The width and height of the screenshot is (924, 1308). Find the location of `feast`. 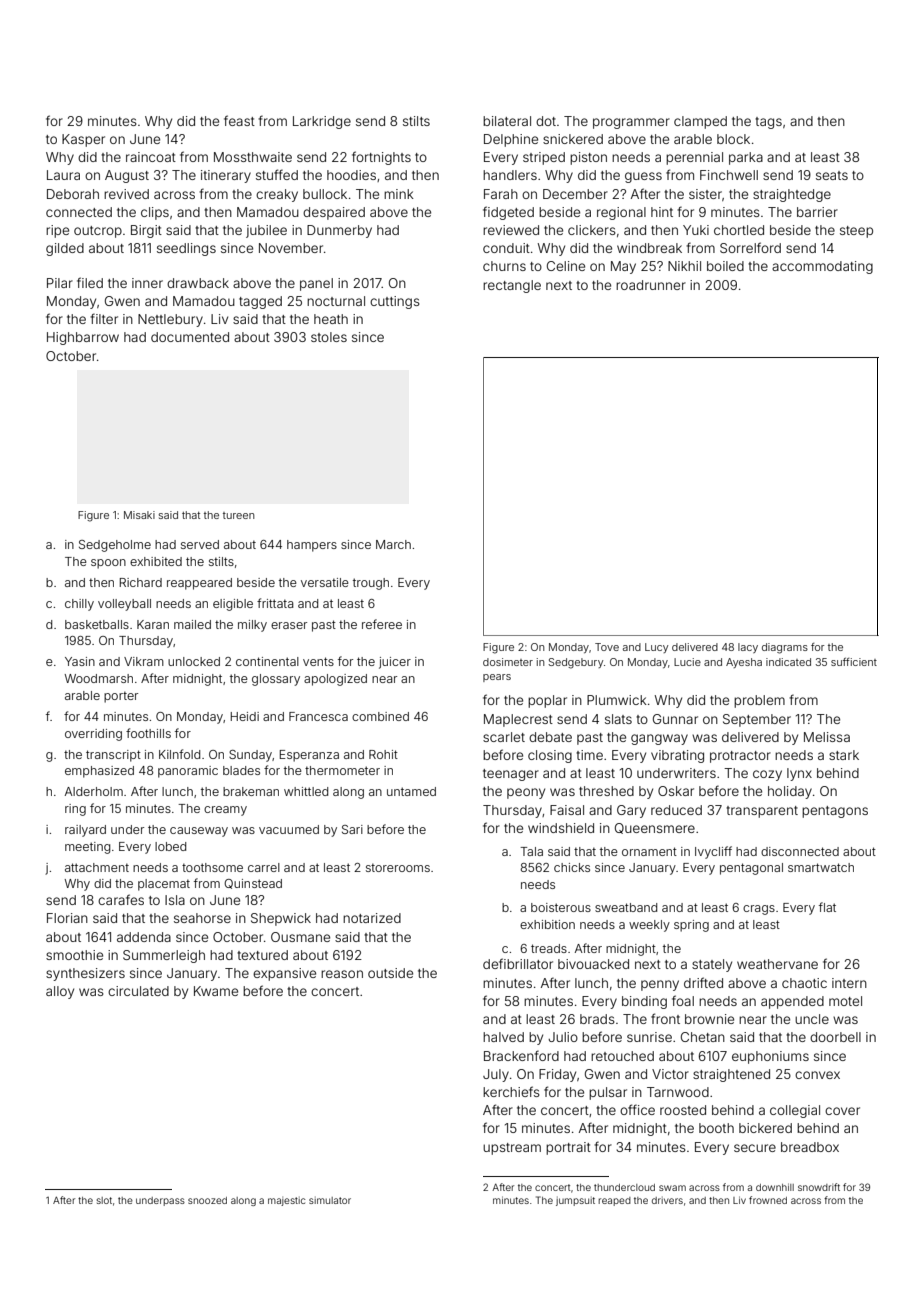

feast is located at coordinates (239, 120).
